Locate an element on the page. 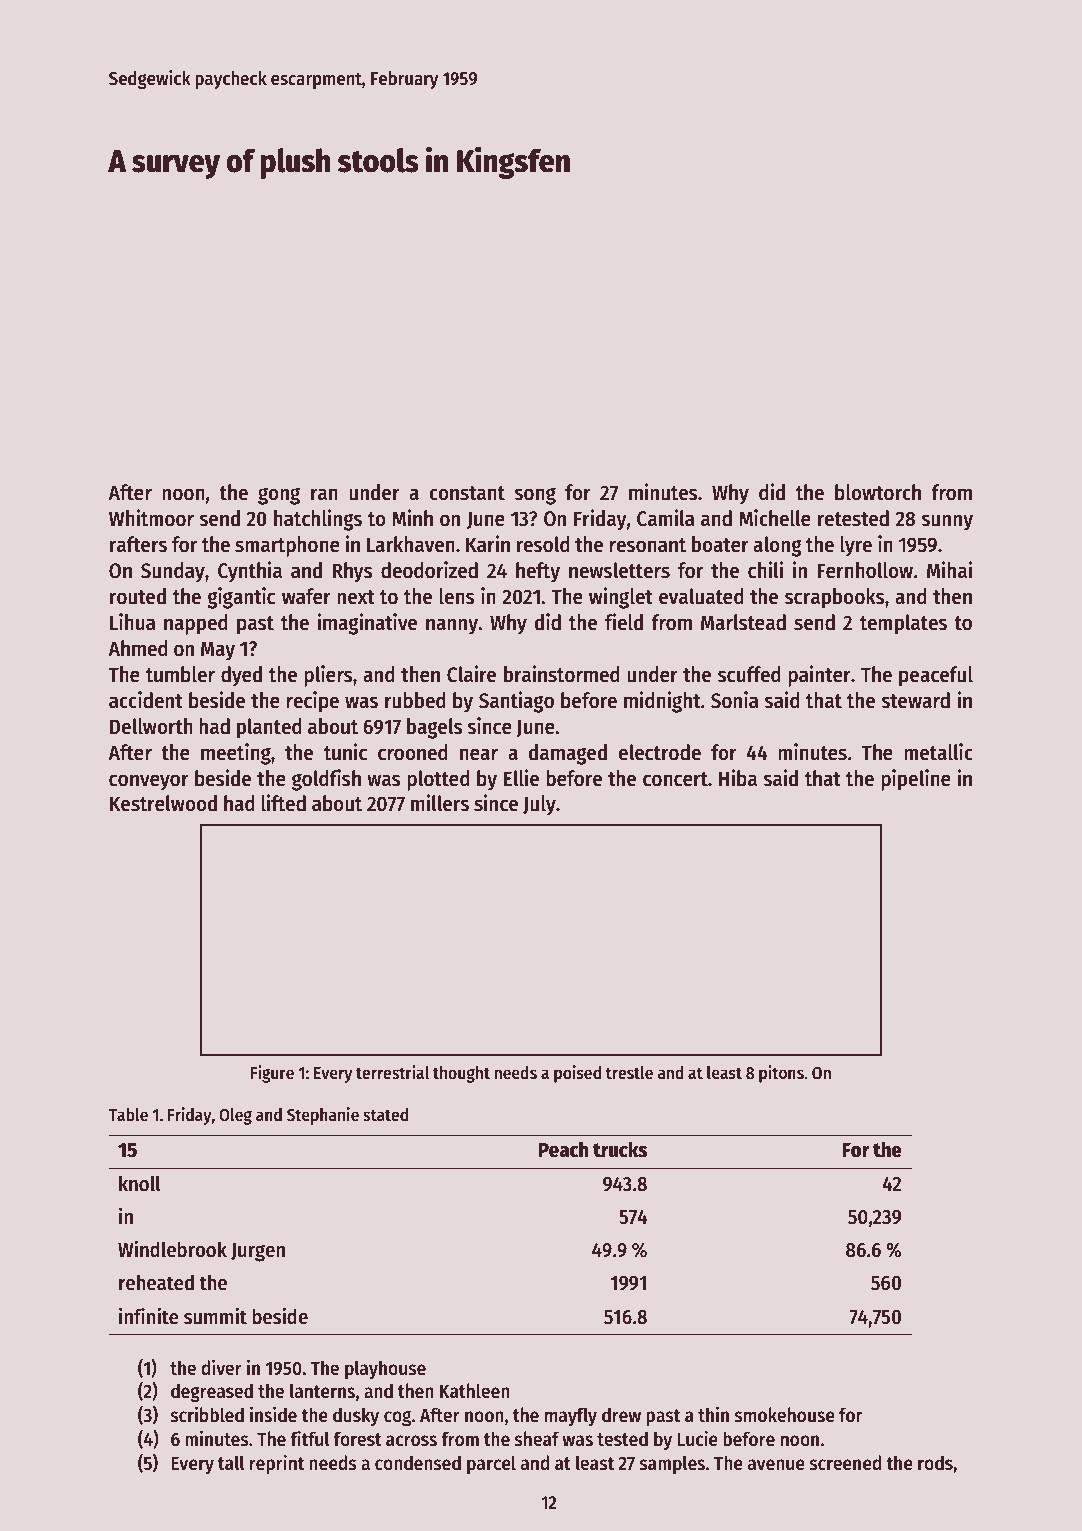  blowtorch is located at coordinates (878, 492).
